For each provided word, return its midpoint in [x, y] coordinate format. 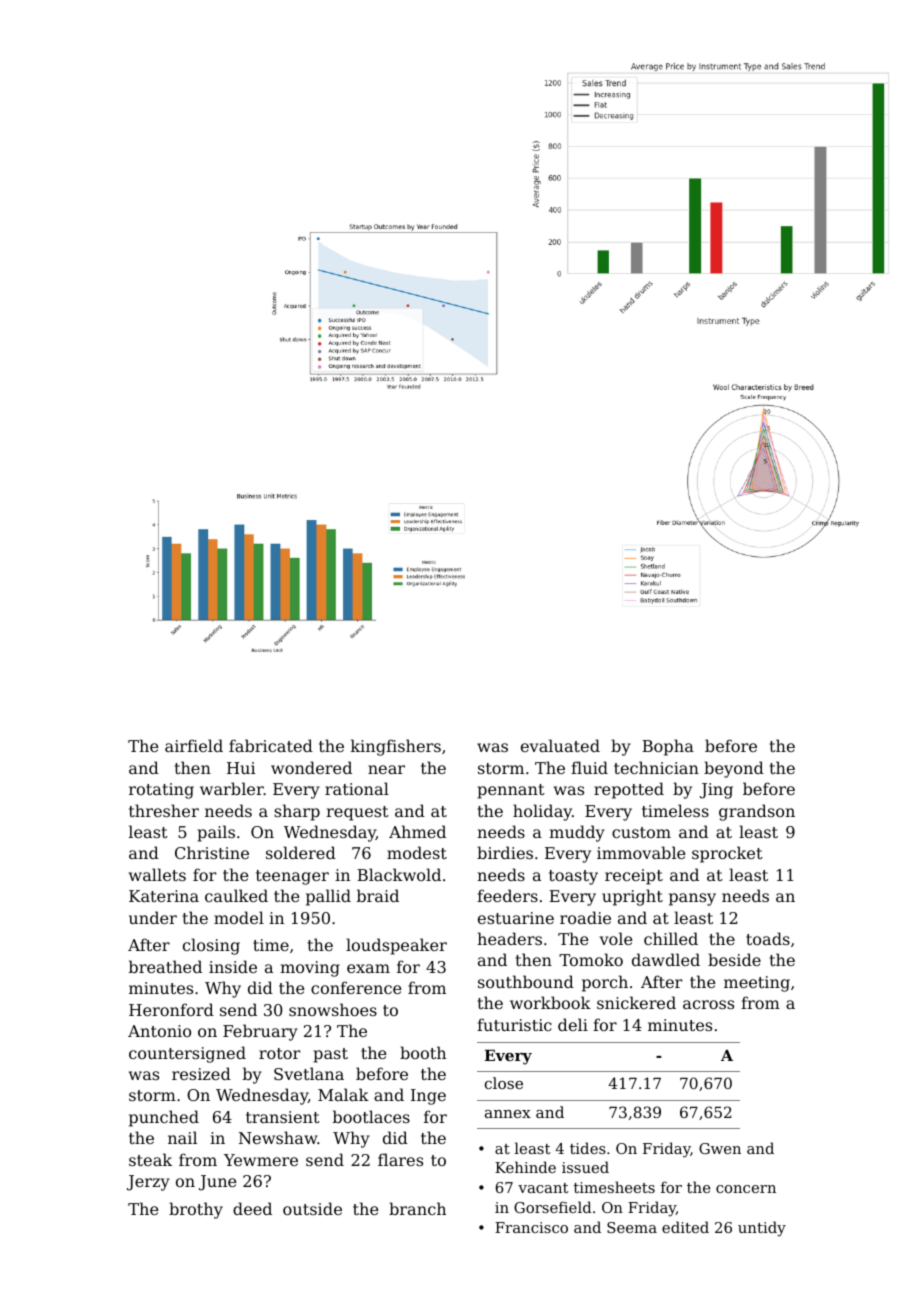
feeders [507, 895]
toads [768, 938]
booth [423, 1052]
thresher [164, 810]
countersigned [187, 1054]
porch [605, 983]
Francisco [531, 1227]
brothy [196, 1210]
